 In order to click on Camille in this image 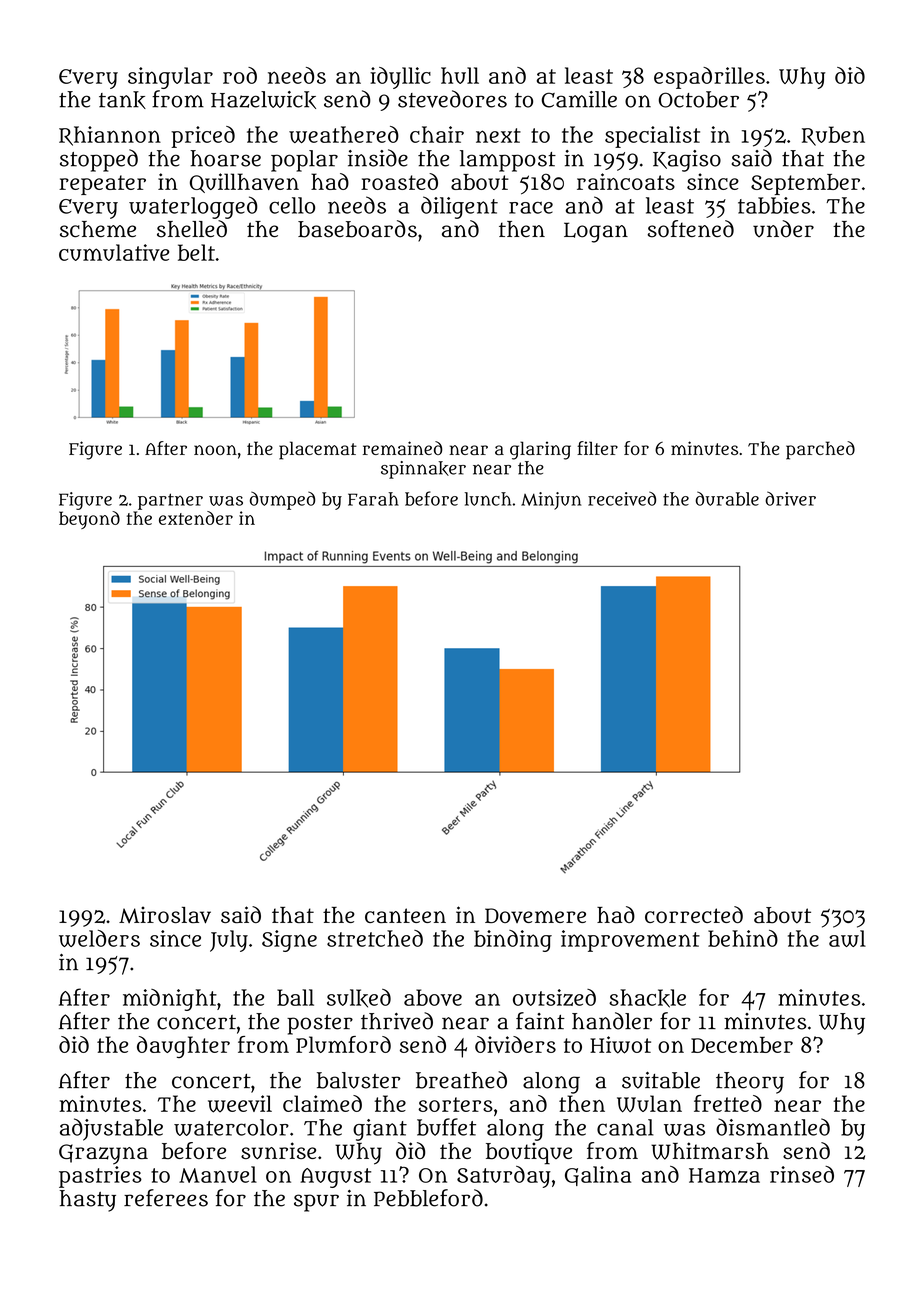, I will do `click(579, 99)`.
